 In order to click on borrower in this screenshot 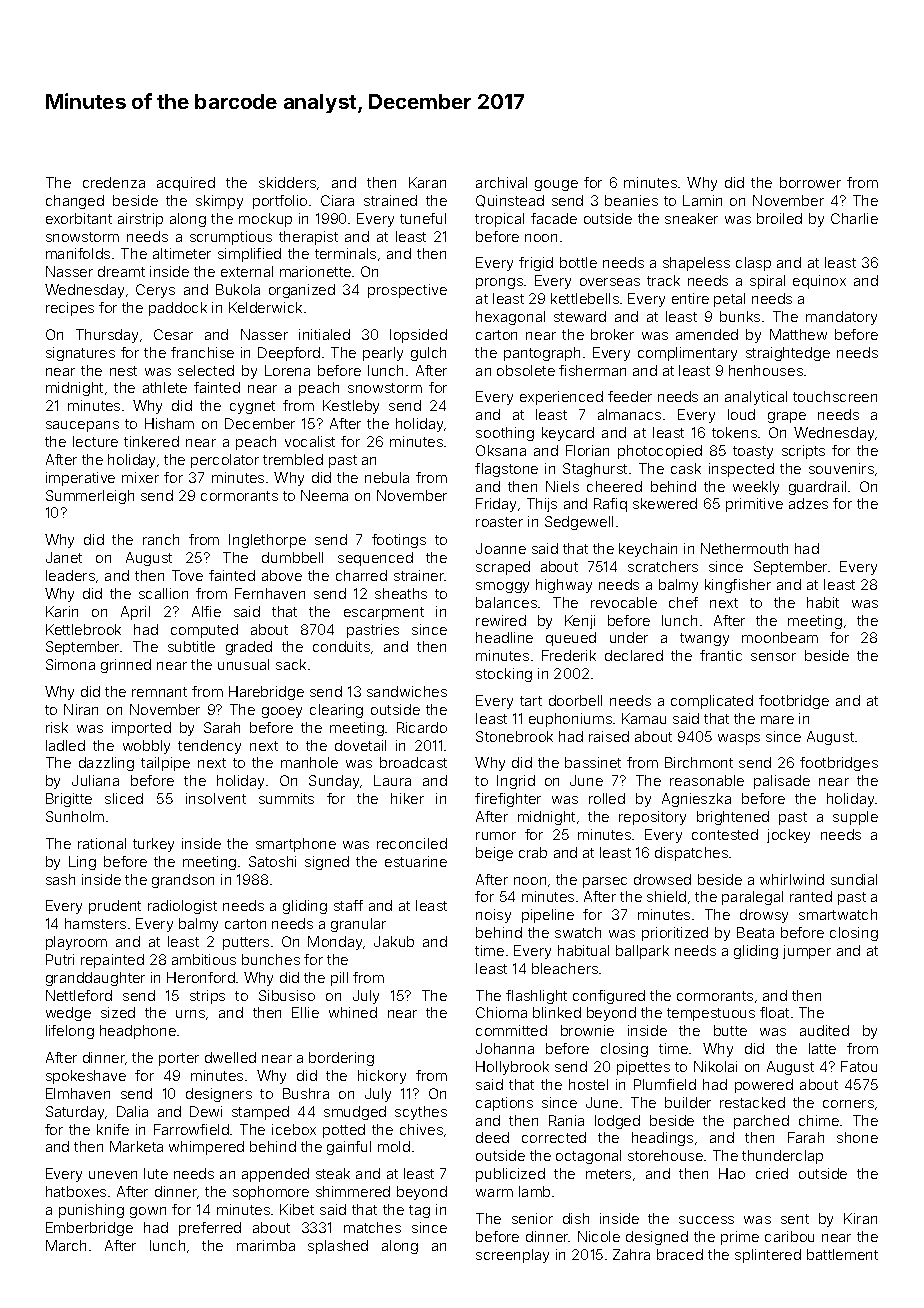, I will do `click(810, 182)`.
